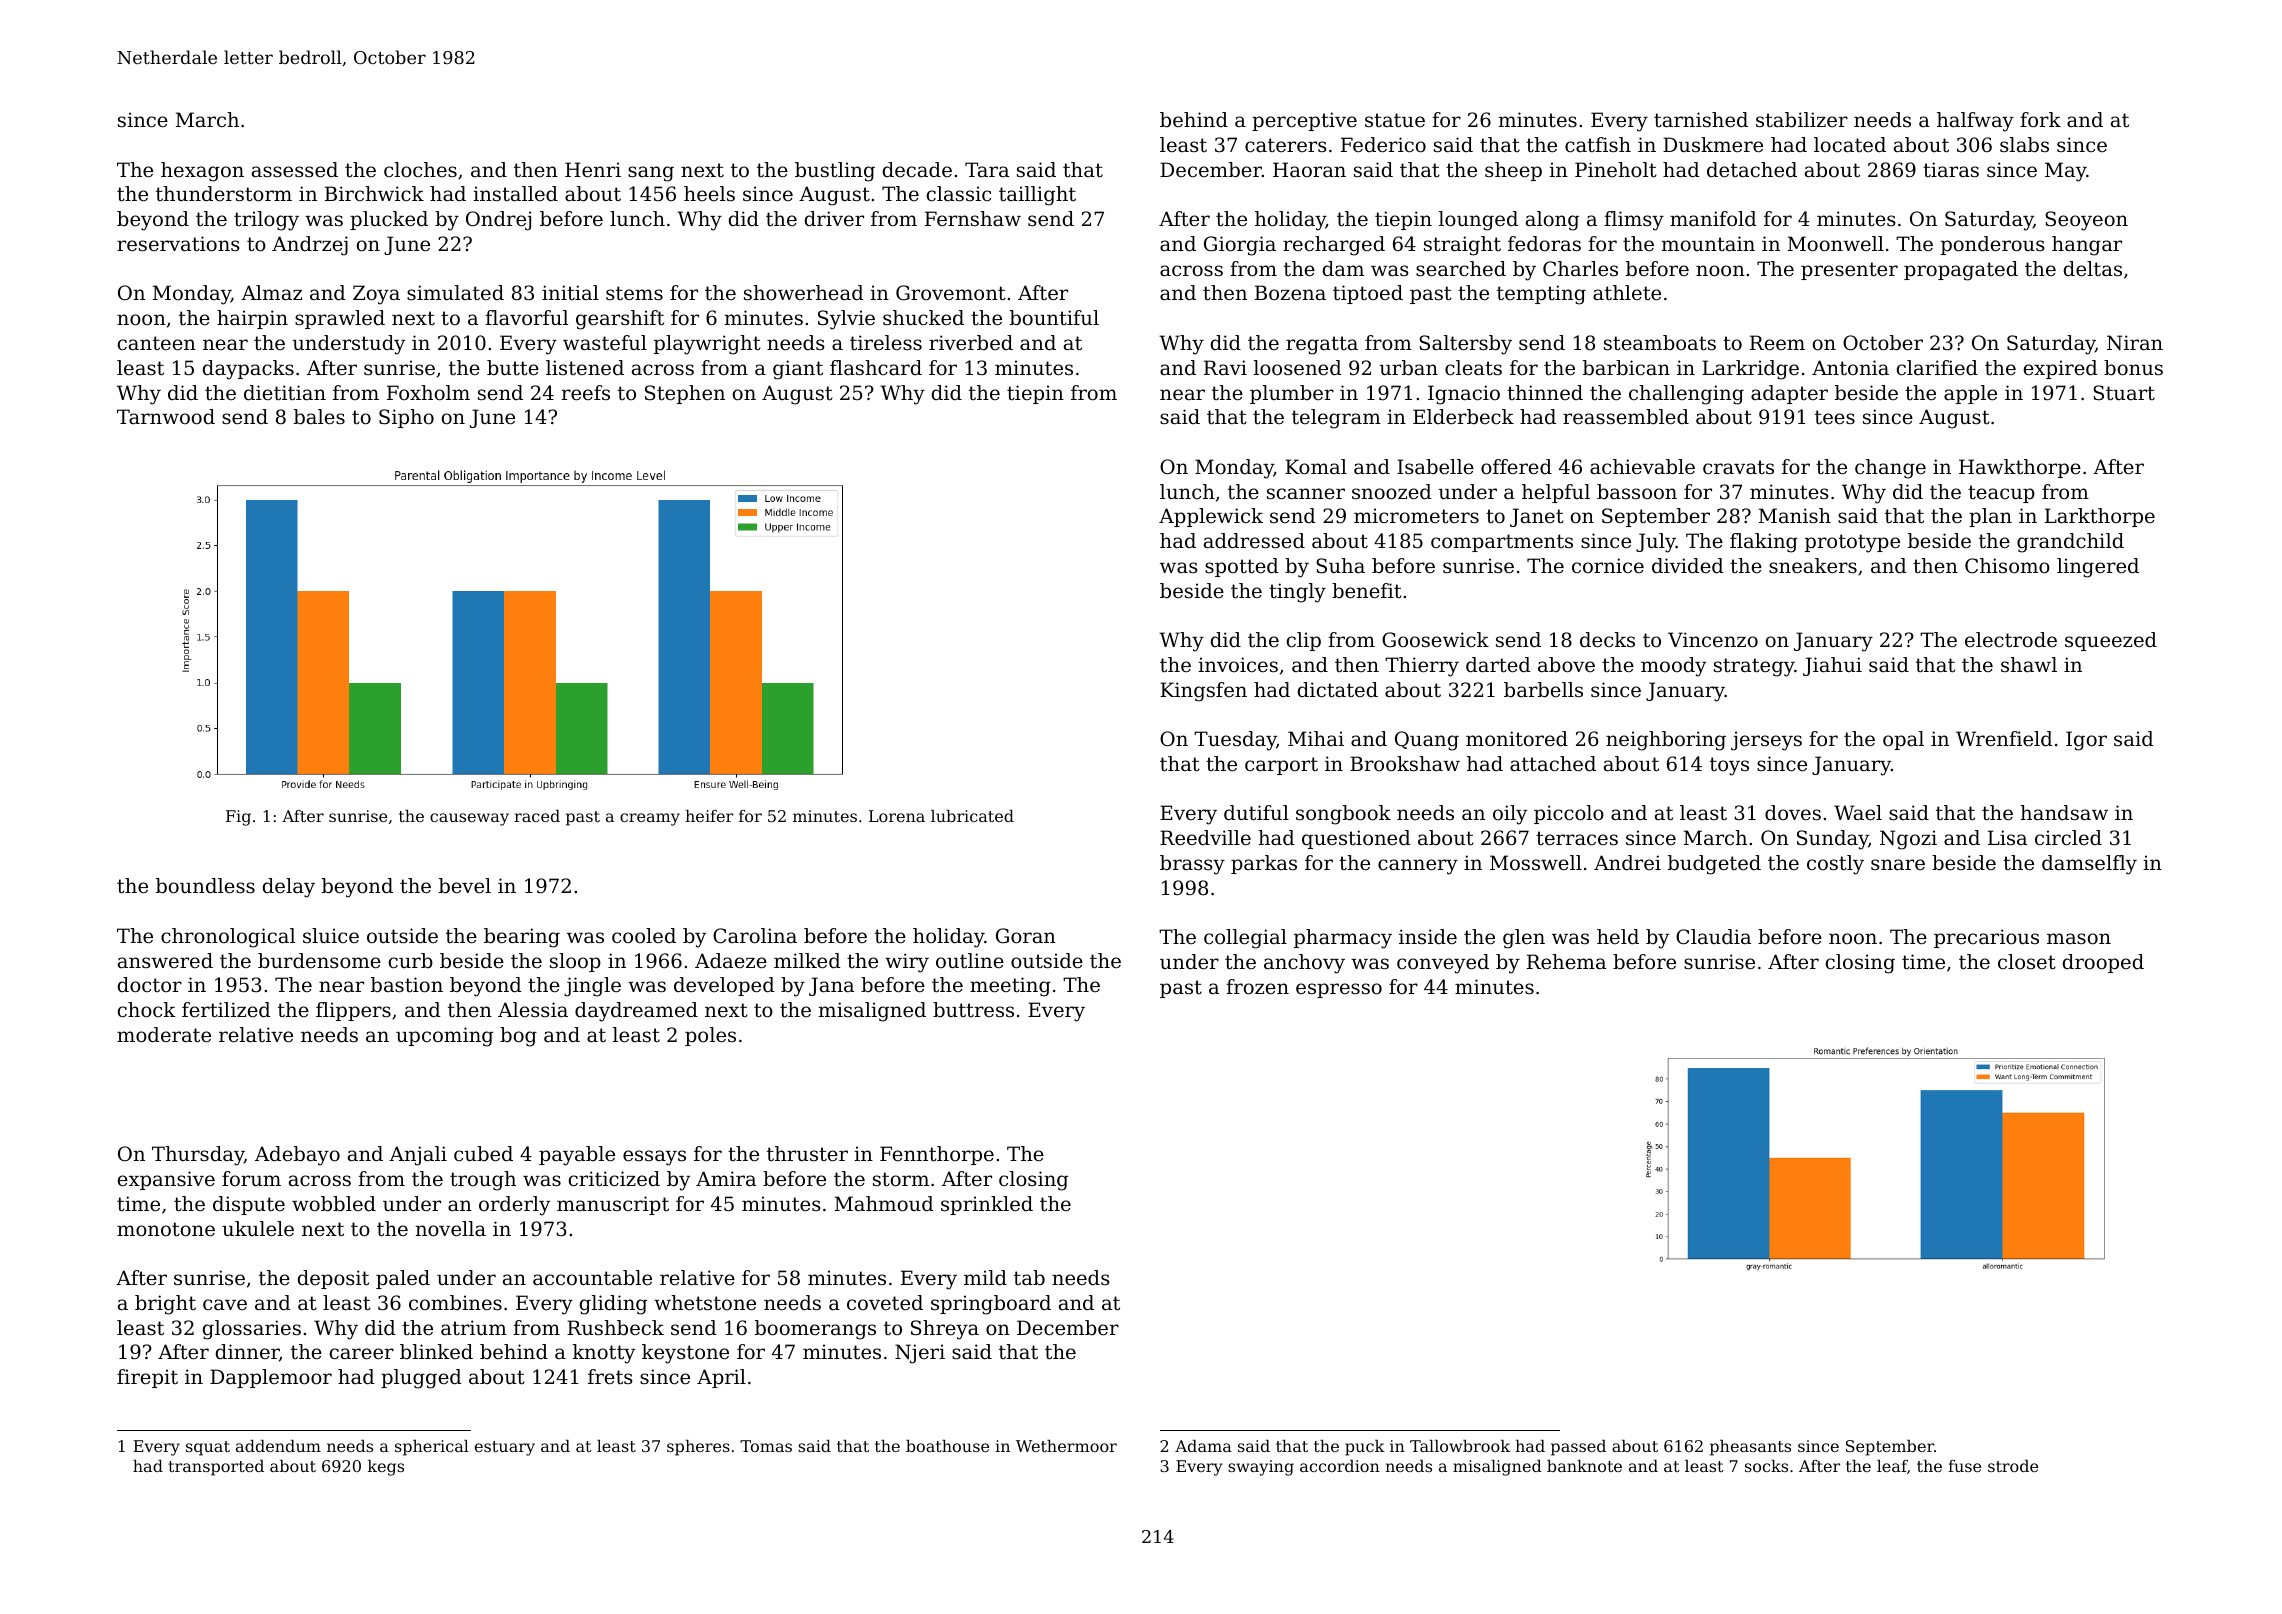 Image resolution: width=2282 pixels, height=1614 pixels. I want to click on burdensome, so click(319, 961).
